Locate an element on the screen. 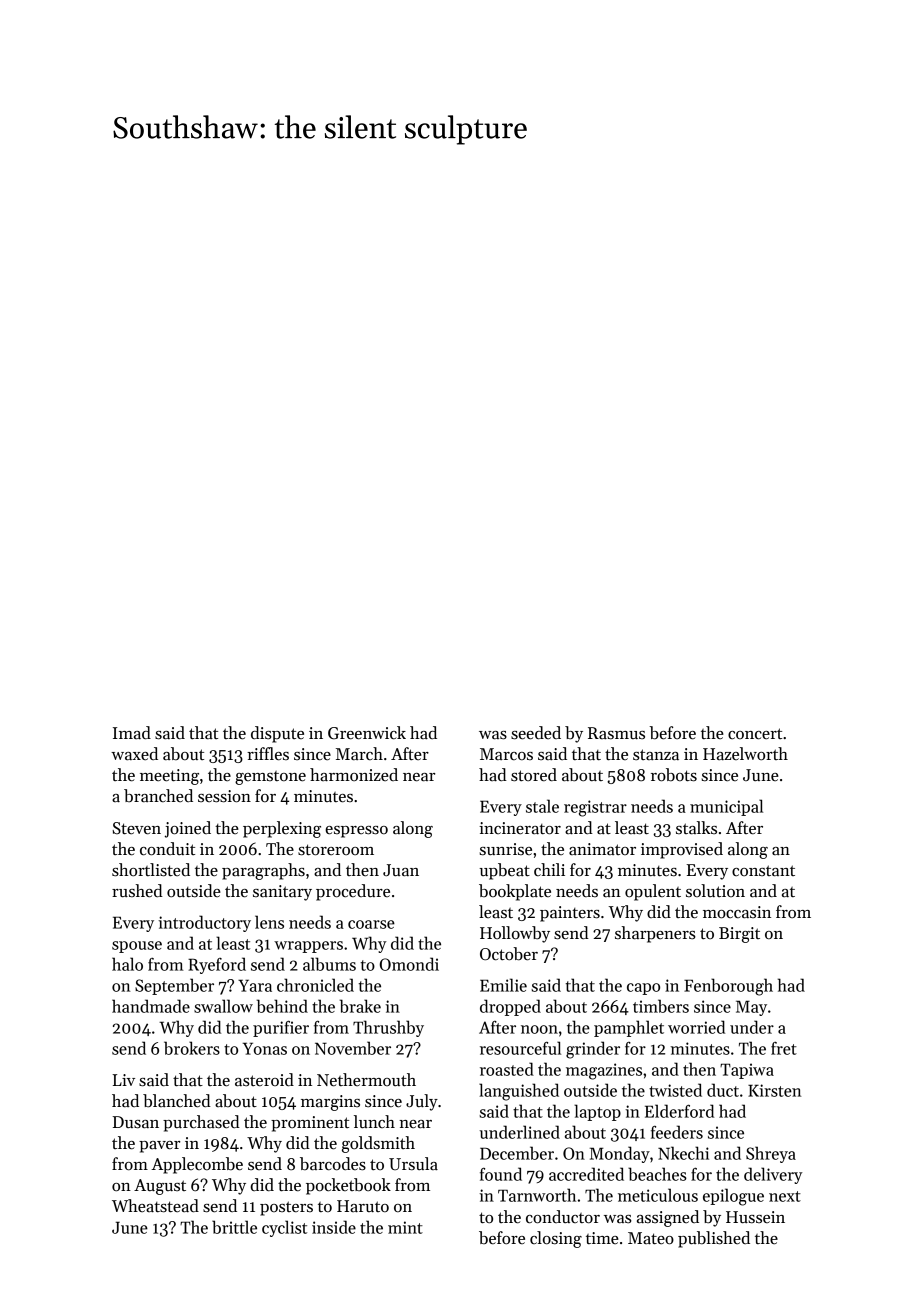 The height and width of the screenshot is (1314, 924). incinerator is located at coordinates (520, 828).
